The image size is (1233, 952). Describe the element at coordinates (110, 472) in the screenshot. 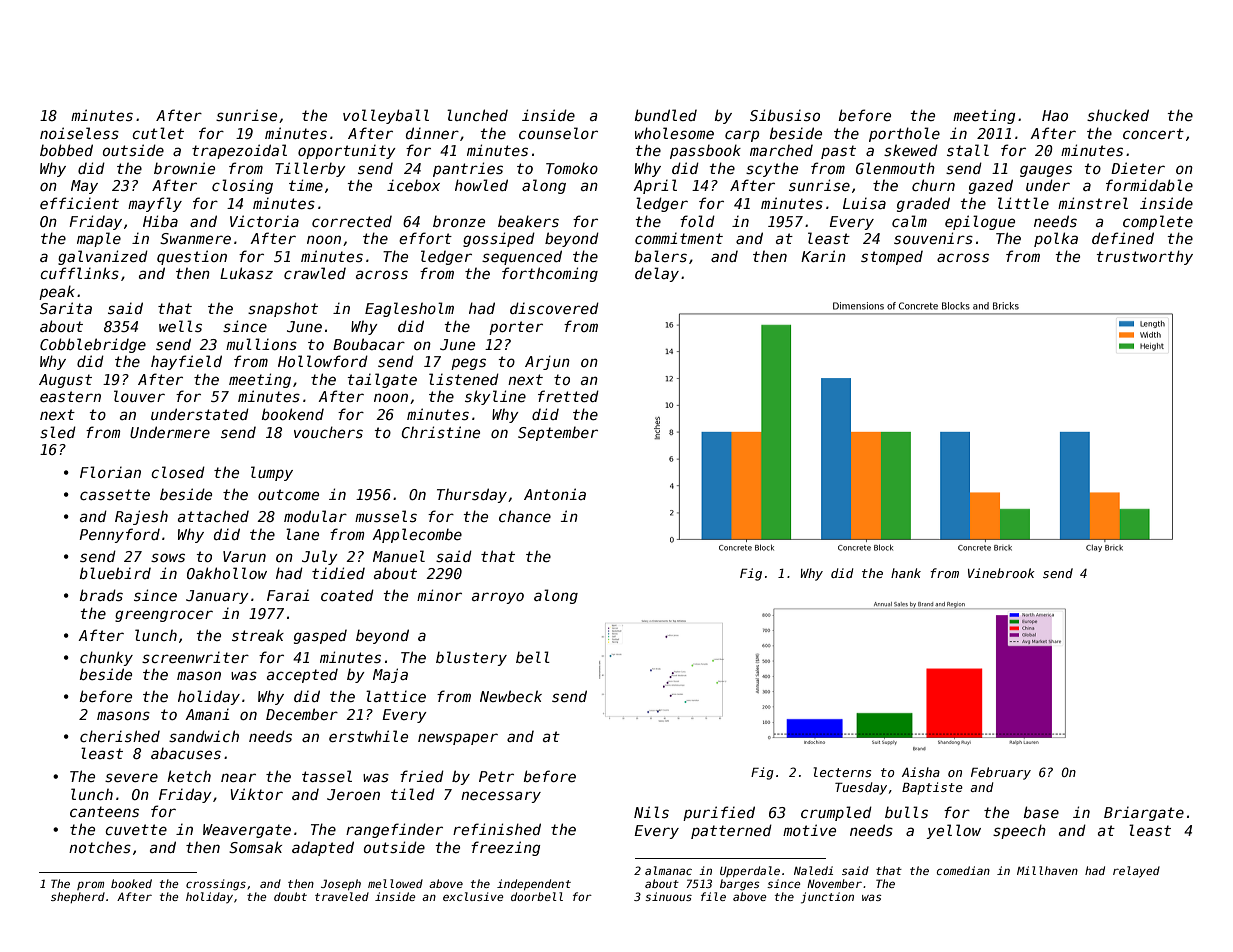

I see `Florian` at that location.
